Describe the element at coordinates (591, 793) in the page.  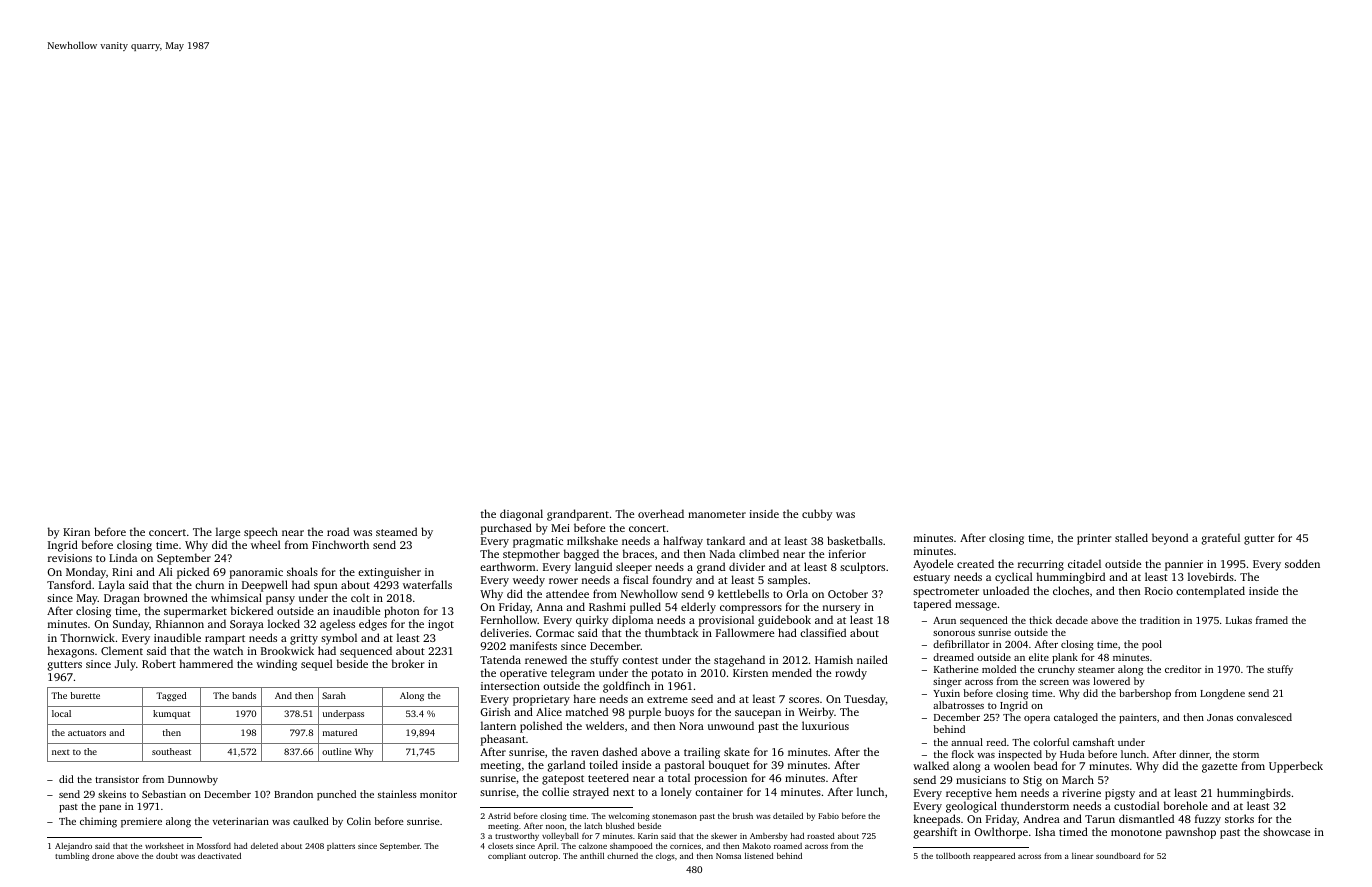
I see `strayed` at that location.
